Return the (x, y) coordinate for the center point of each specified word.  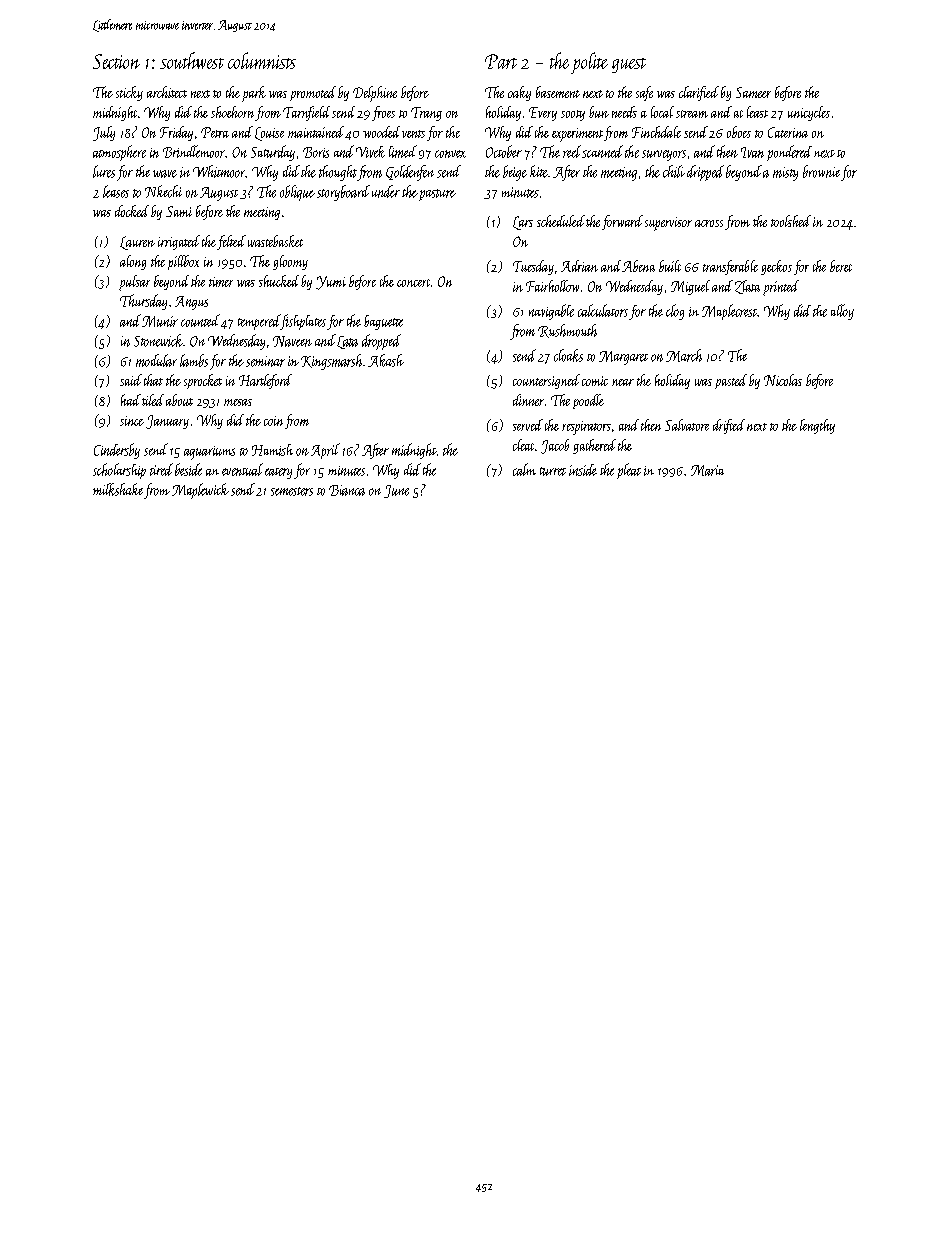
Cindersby (117, 451)
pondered (789, 153)
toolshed (791, 221)
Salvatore (687, 425)
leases (116, 191)
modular (156, 360)
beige (515, 173)
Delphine (375, 94)
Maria (707, 470)
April (325, 451)
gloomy (290, 262)
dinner (528, 400)
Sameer (753, 92)
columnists (262, 60)
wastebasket (275, 241)
